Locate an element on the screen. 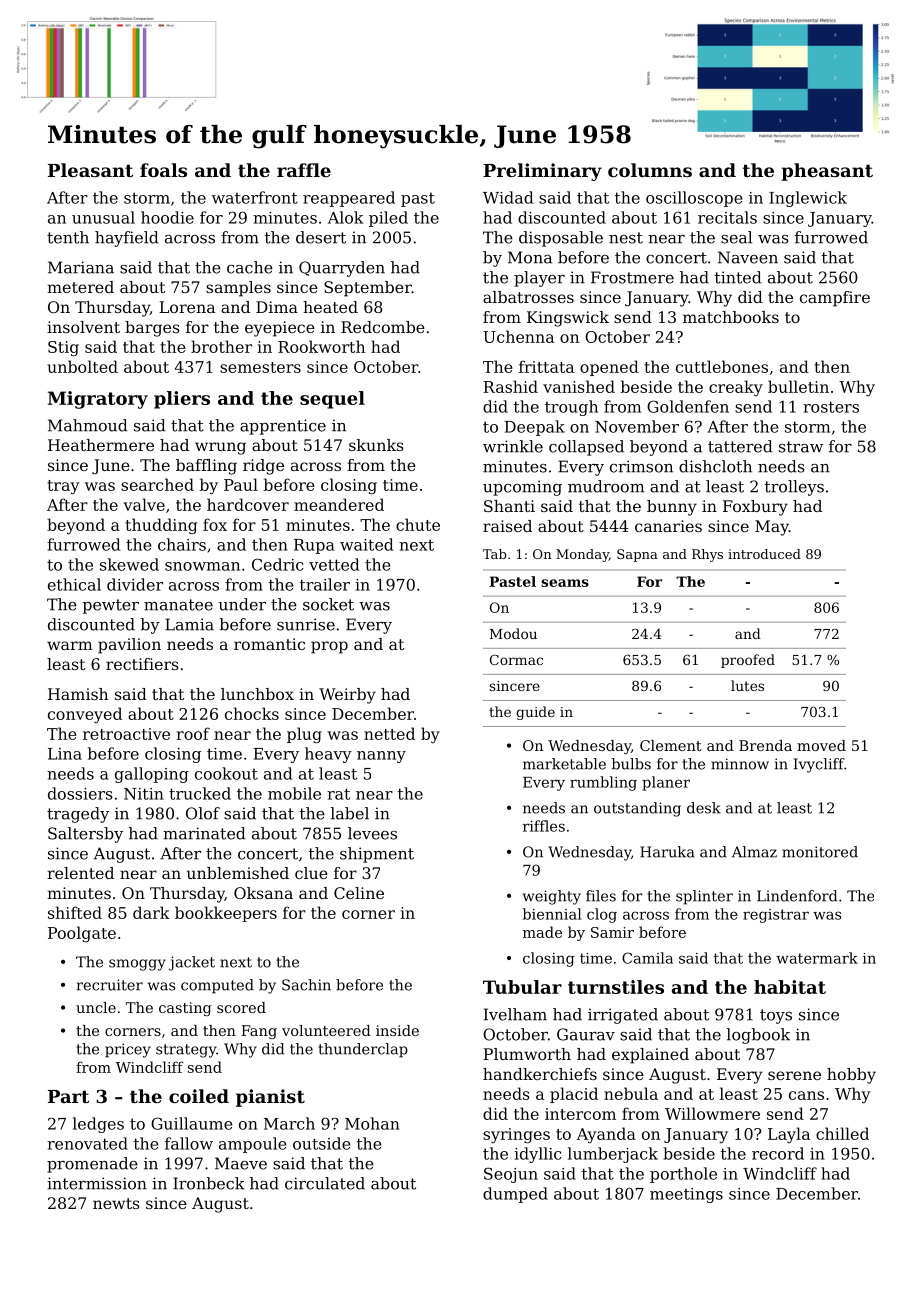 Image resolution: width=924 pixels, height=1308 pixels. meetings is located at coordinates (686, 1195).
